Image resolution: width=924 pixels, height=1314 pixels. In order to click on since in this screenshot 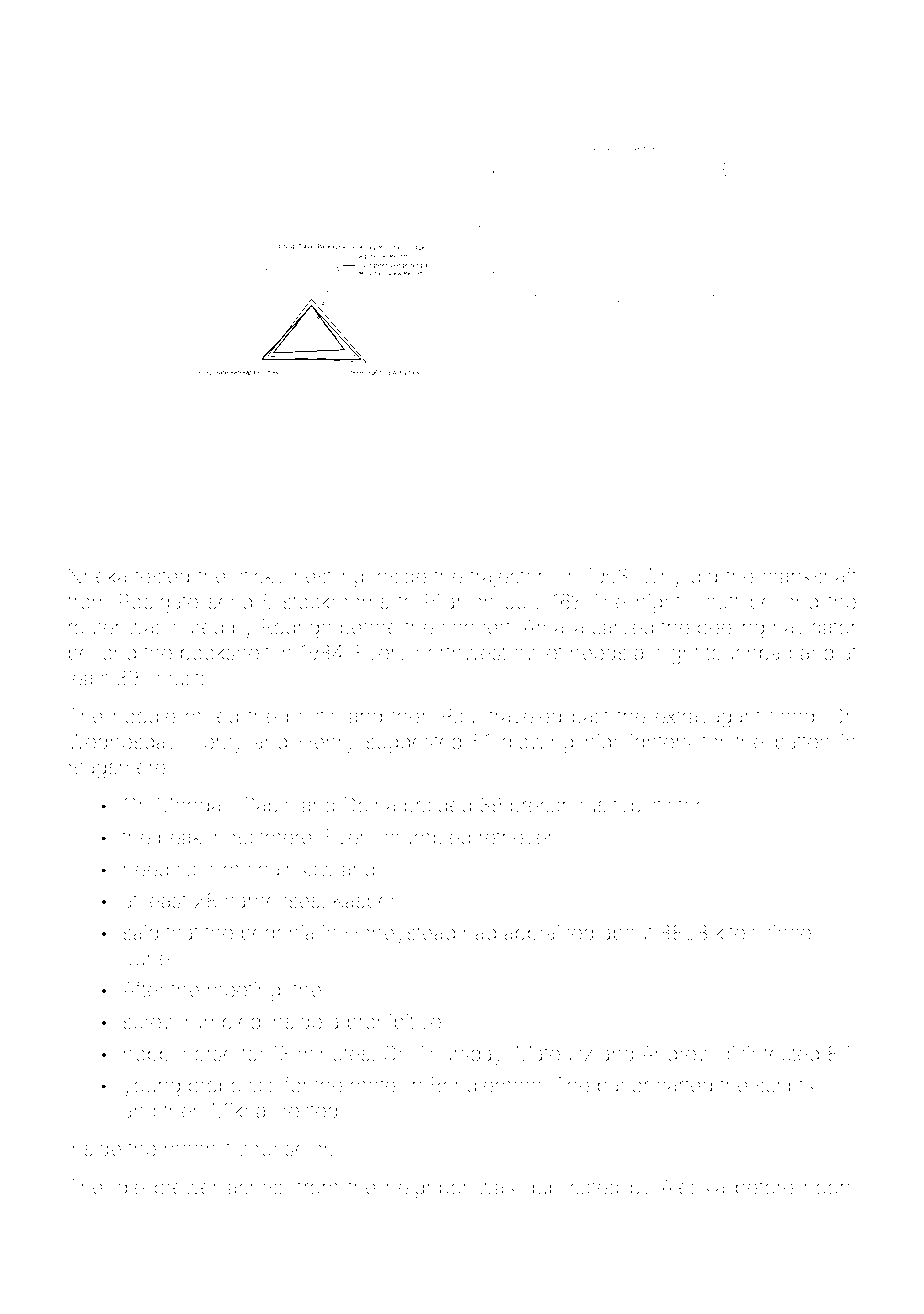, I will do `click(787, 933)`.
